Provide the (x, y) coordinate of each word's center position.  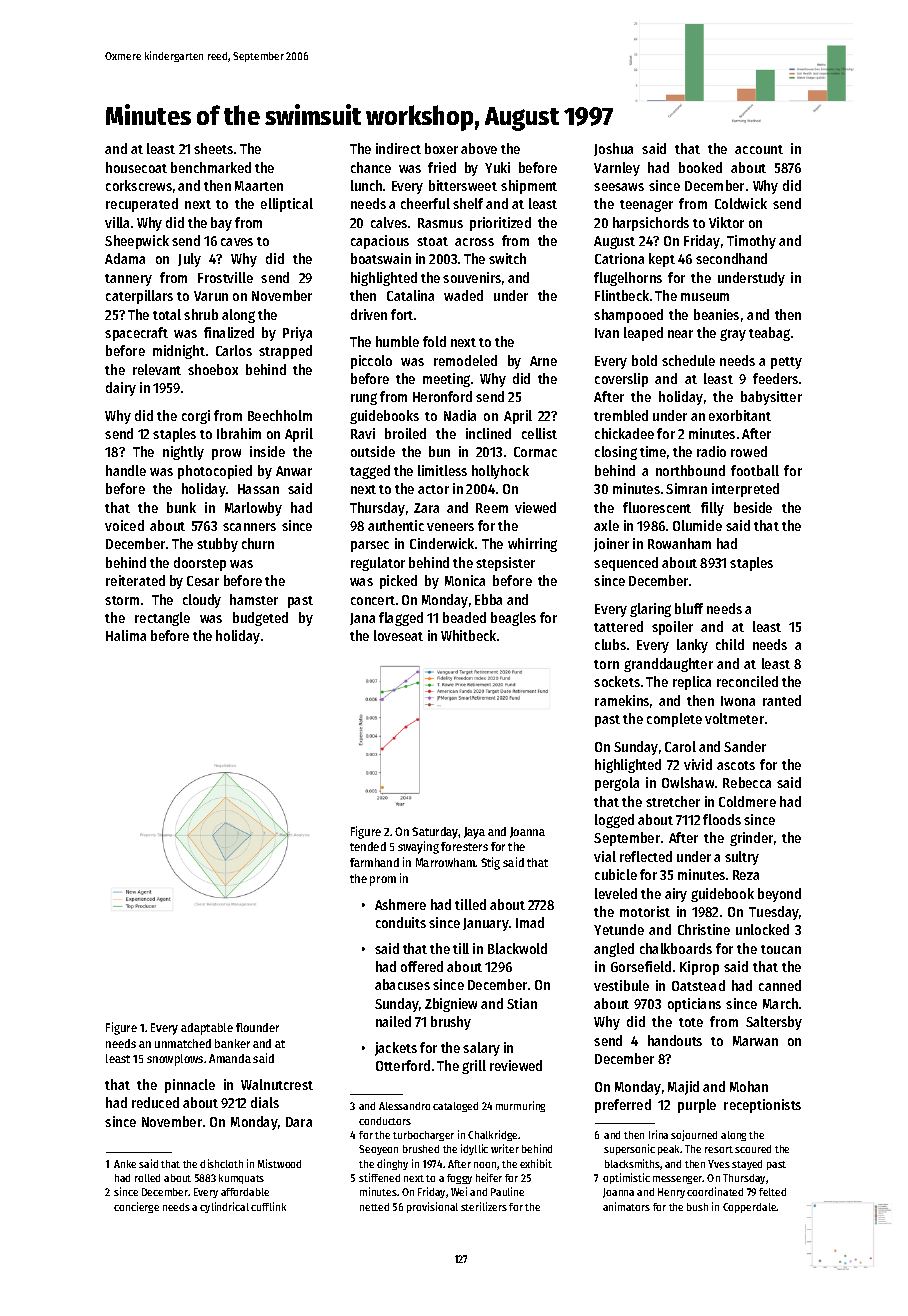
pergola (617, 784)
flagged (401, 619)
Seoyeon (378, 1150)
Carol (680, 746)
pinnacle (190, 1086)
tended (368, 846)
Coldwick (741, 203)
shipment (529, 187)
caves (237, 242)
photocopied (215, 472)
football (755, 470)
